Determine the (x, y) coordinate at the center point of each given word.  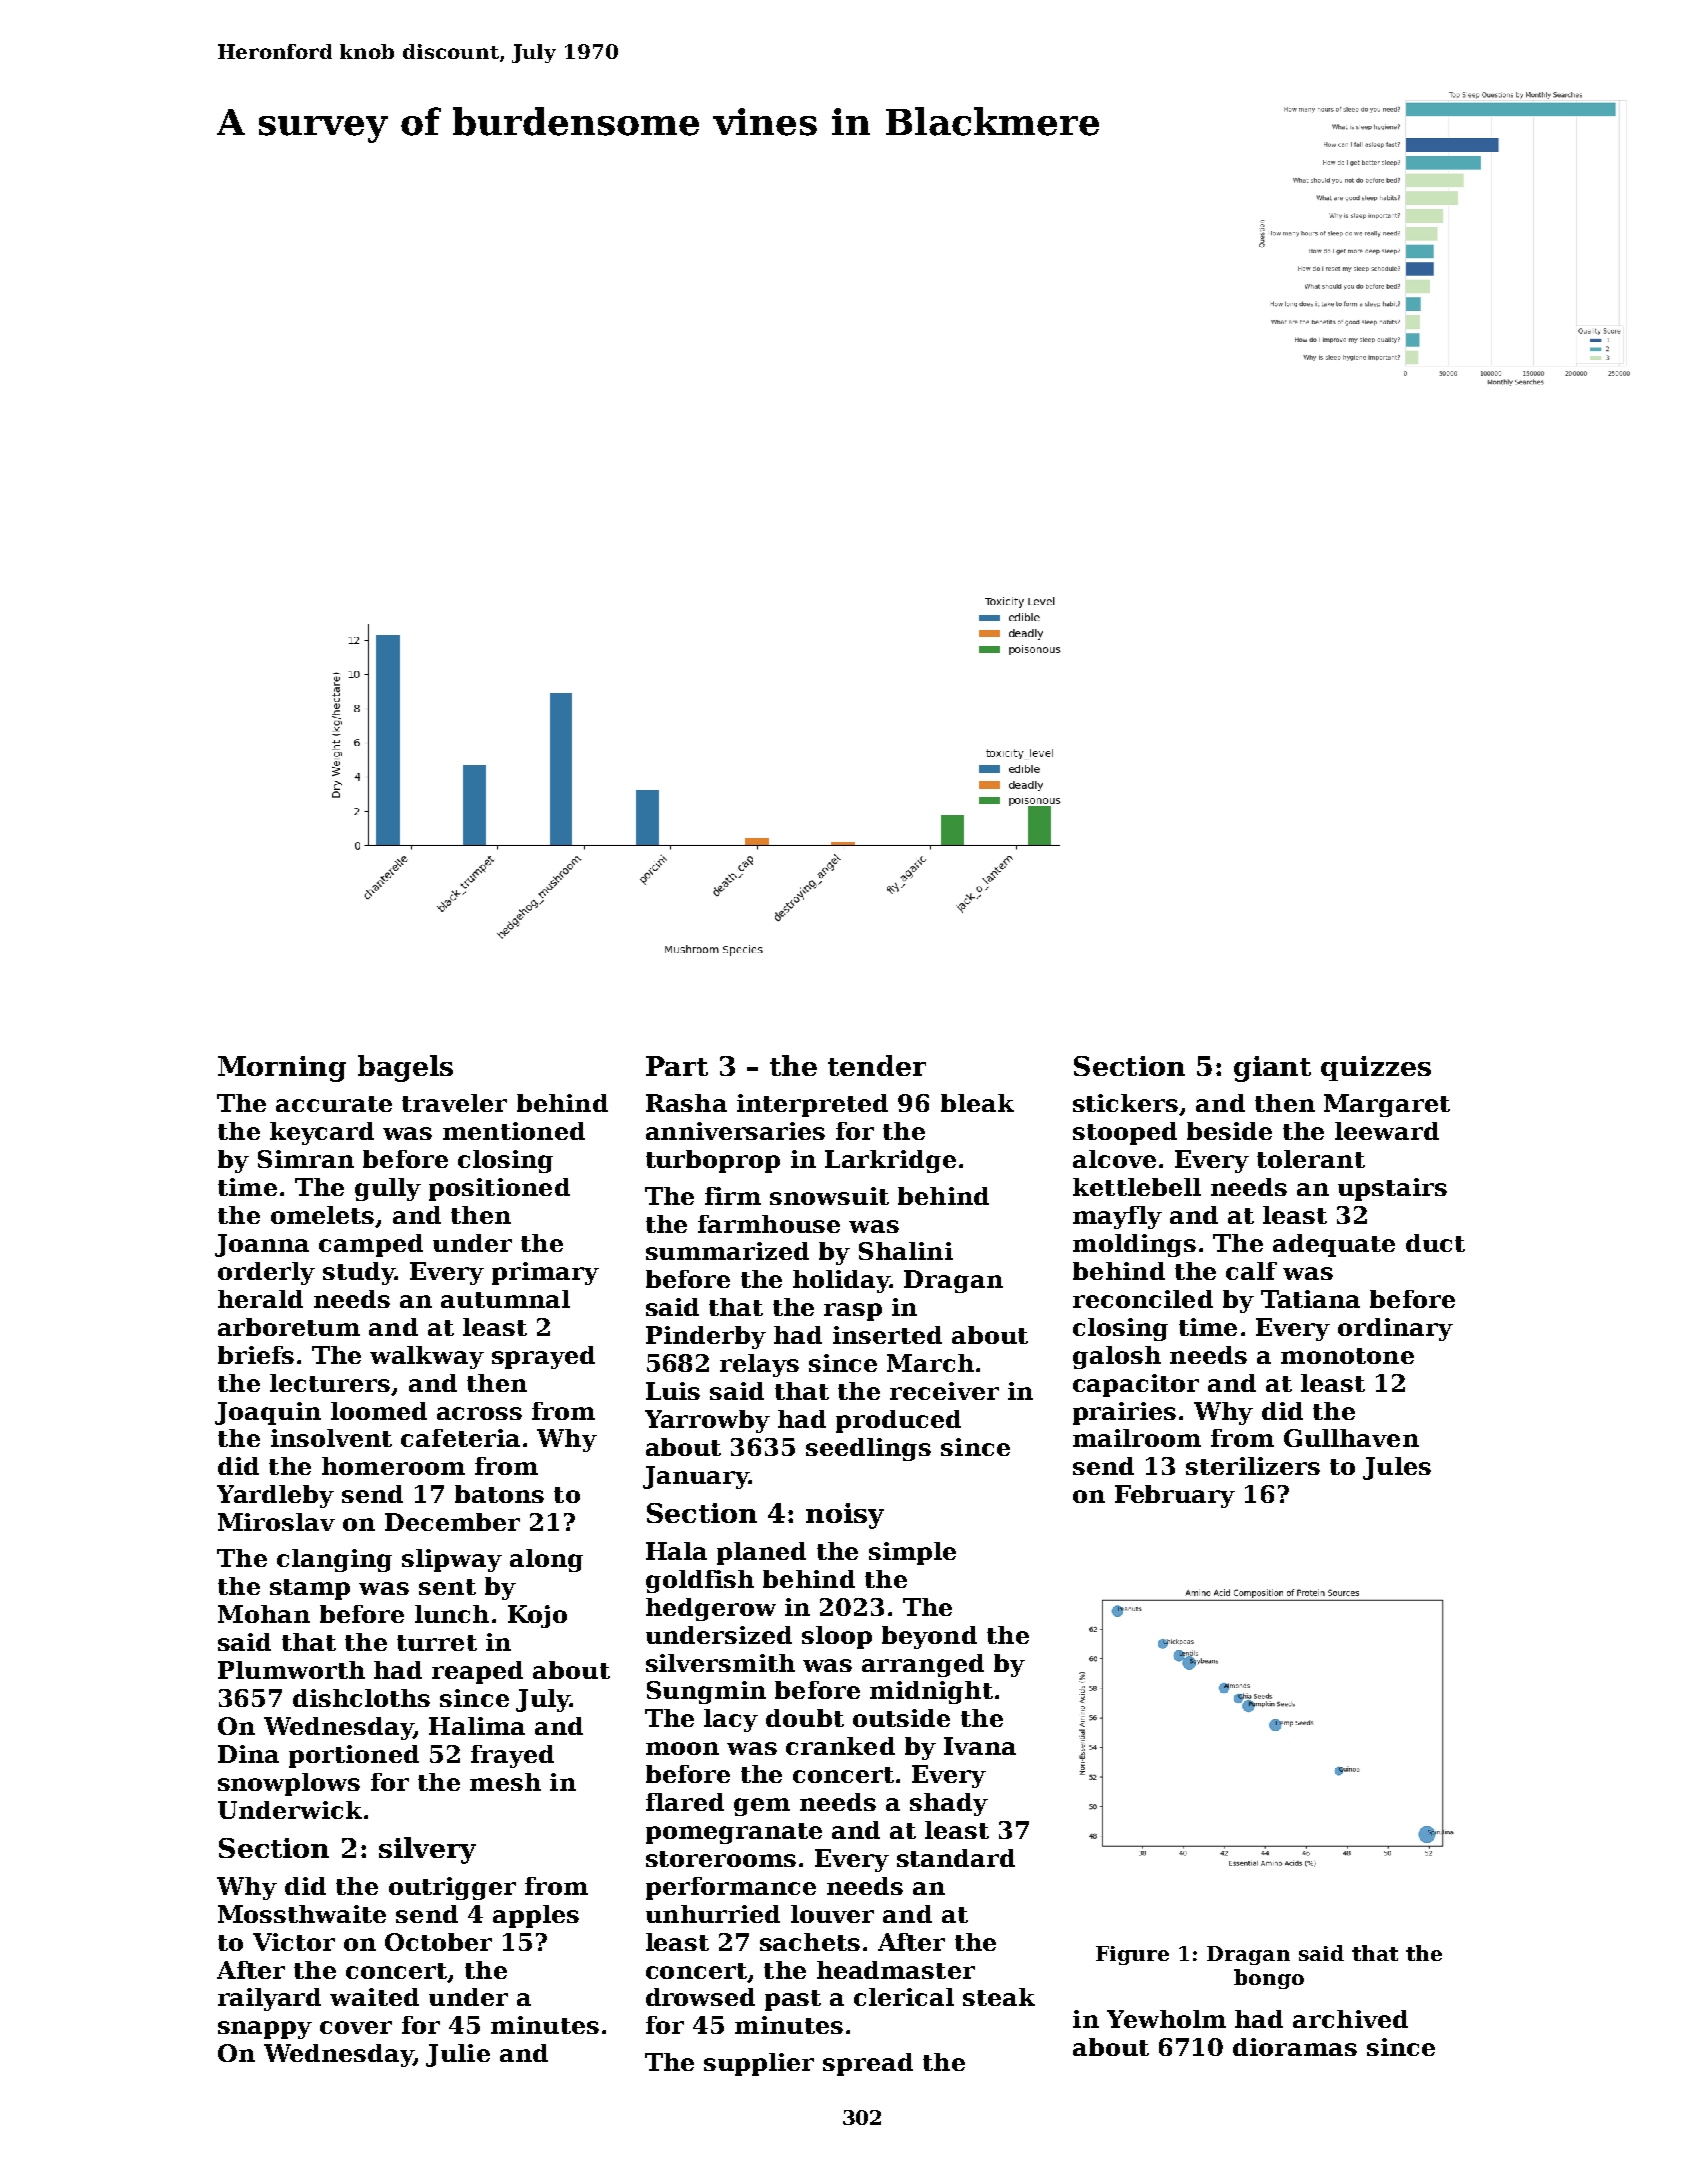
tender (877, 1065)
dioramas (1295, 2047)
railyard (269, 1999)
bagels (405, 1068)
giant (1272, 1069)
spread (868, 2064)
